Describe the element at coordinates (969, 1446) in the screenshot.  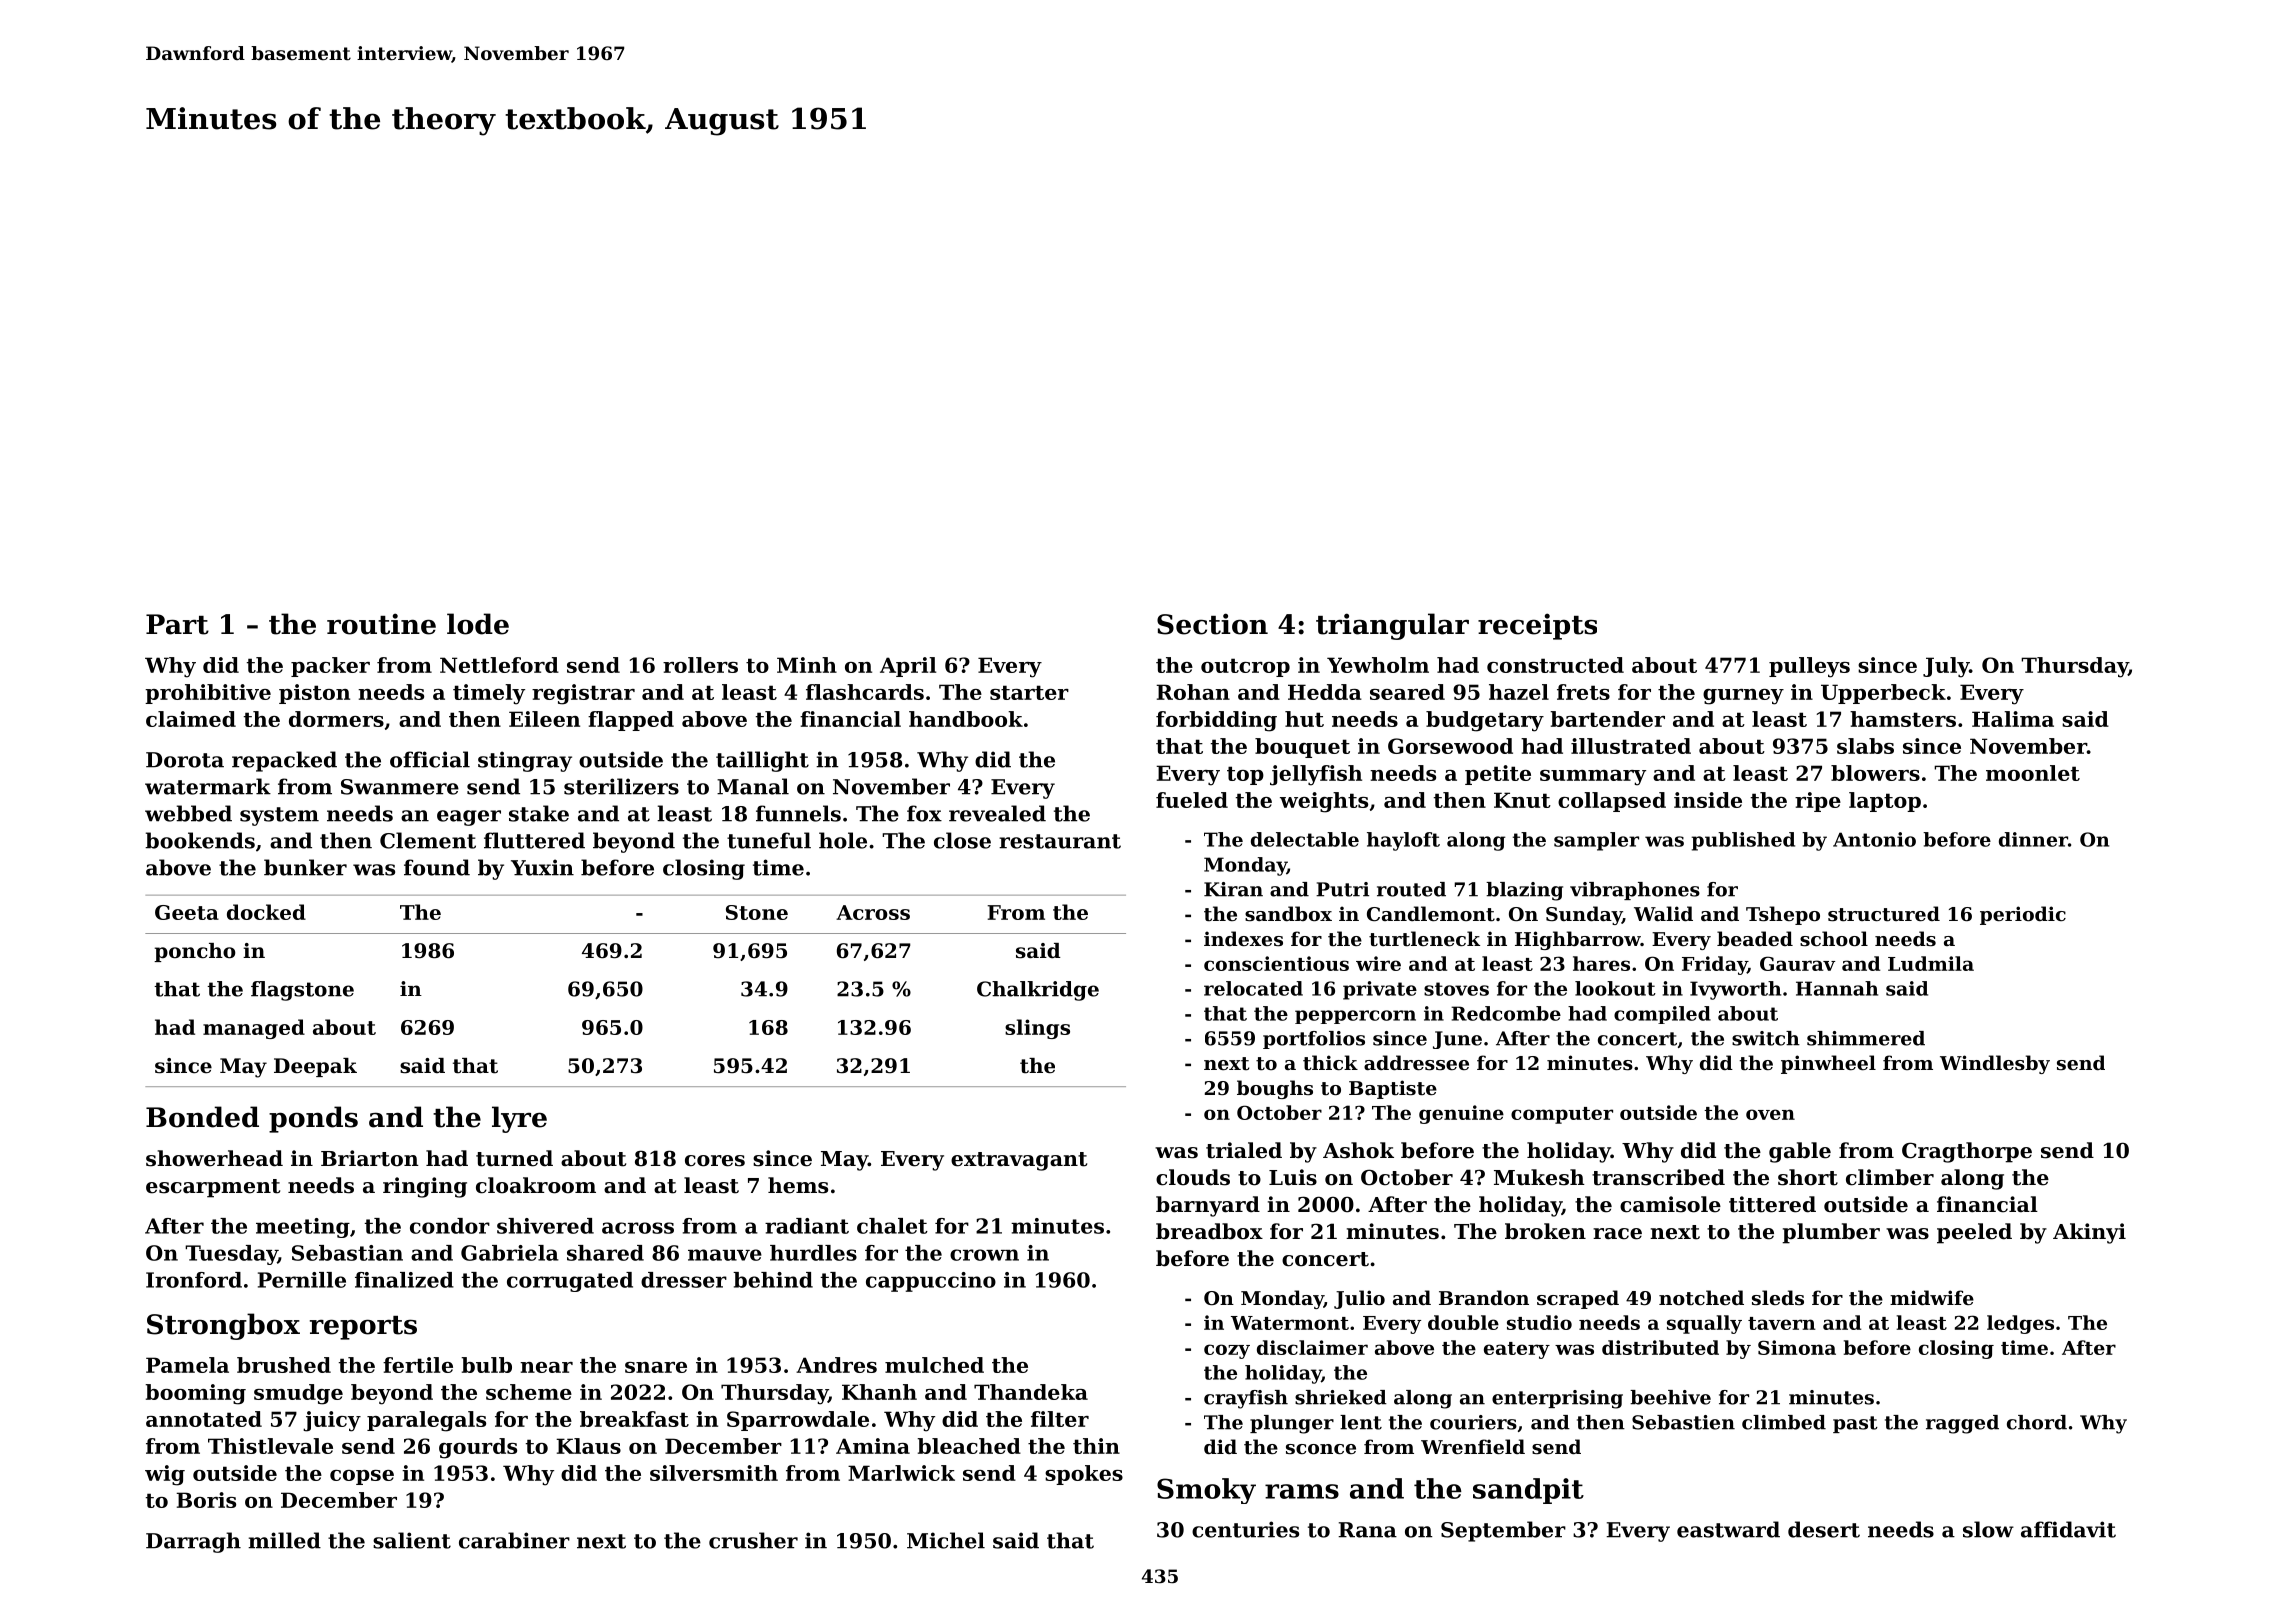
I see `bleached` at that location.
